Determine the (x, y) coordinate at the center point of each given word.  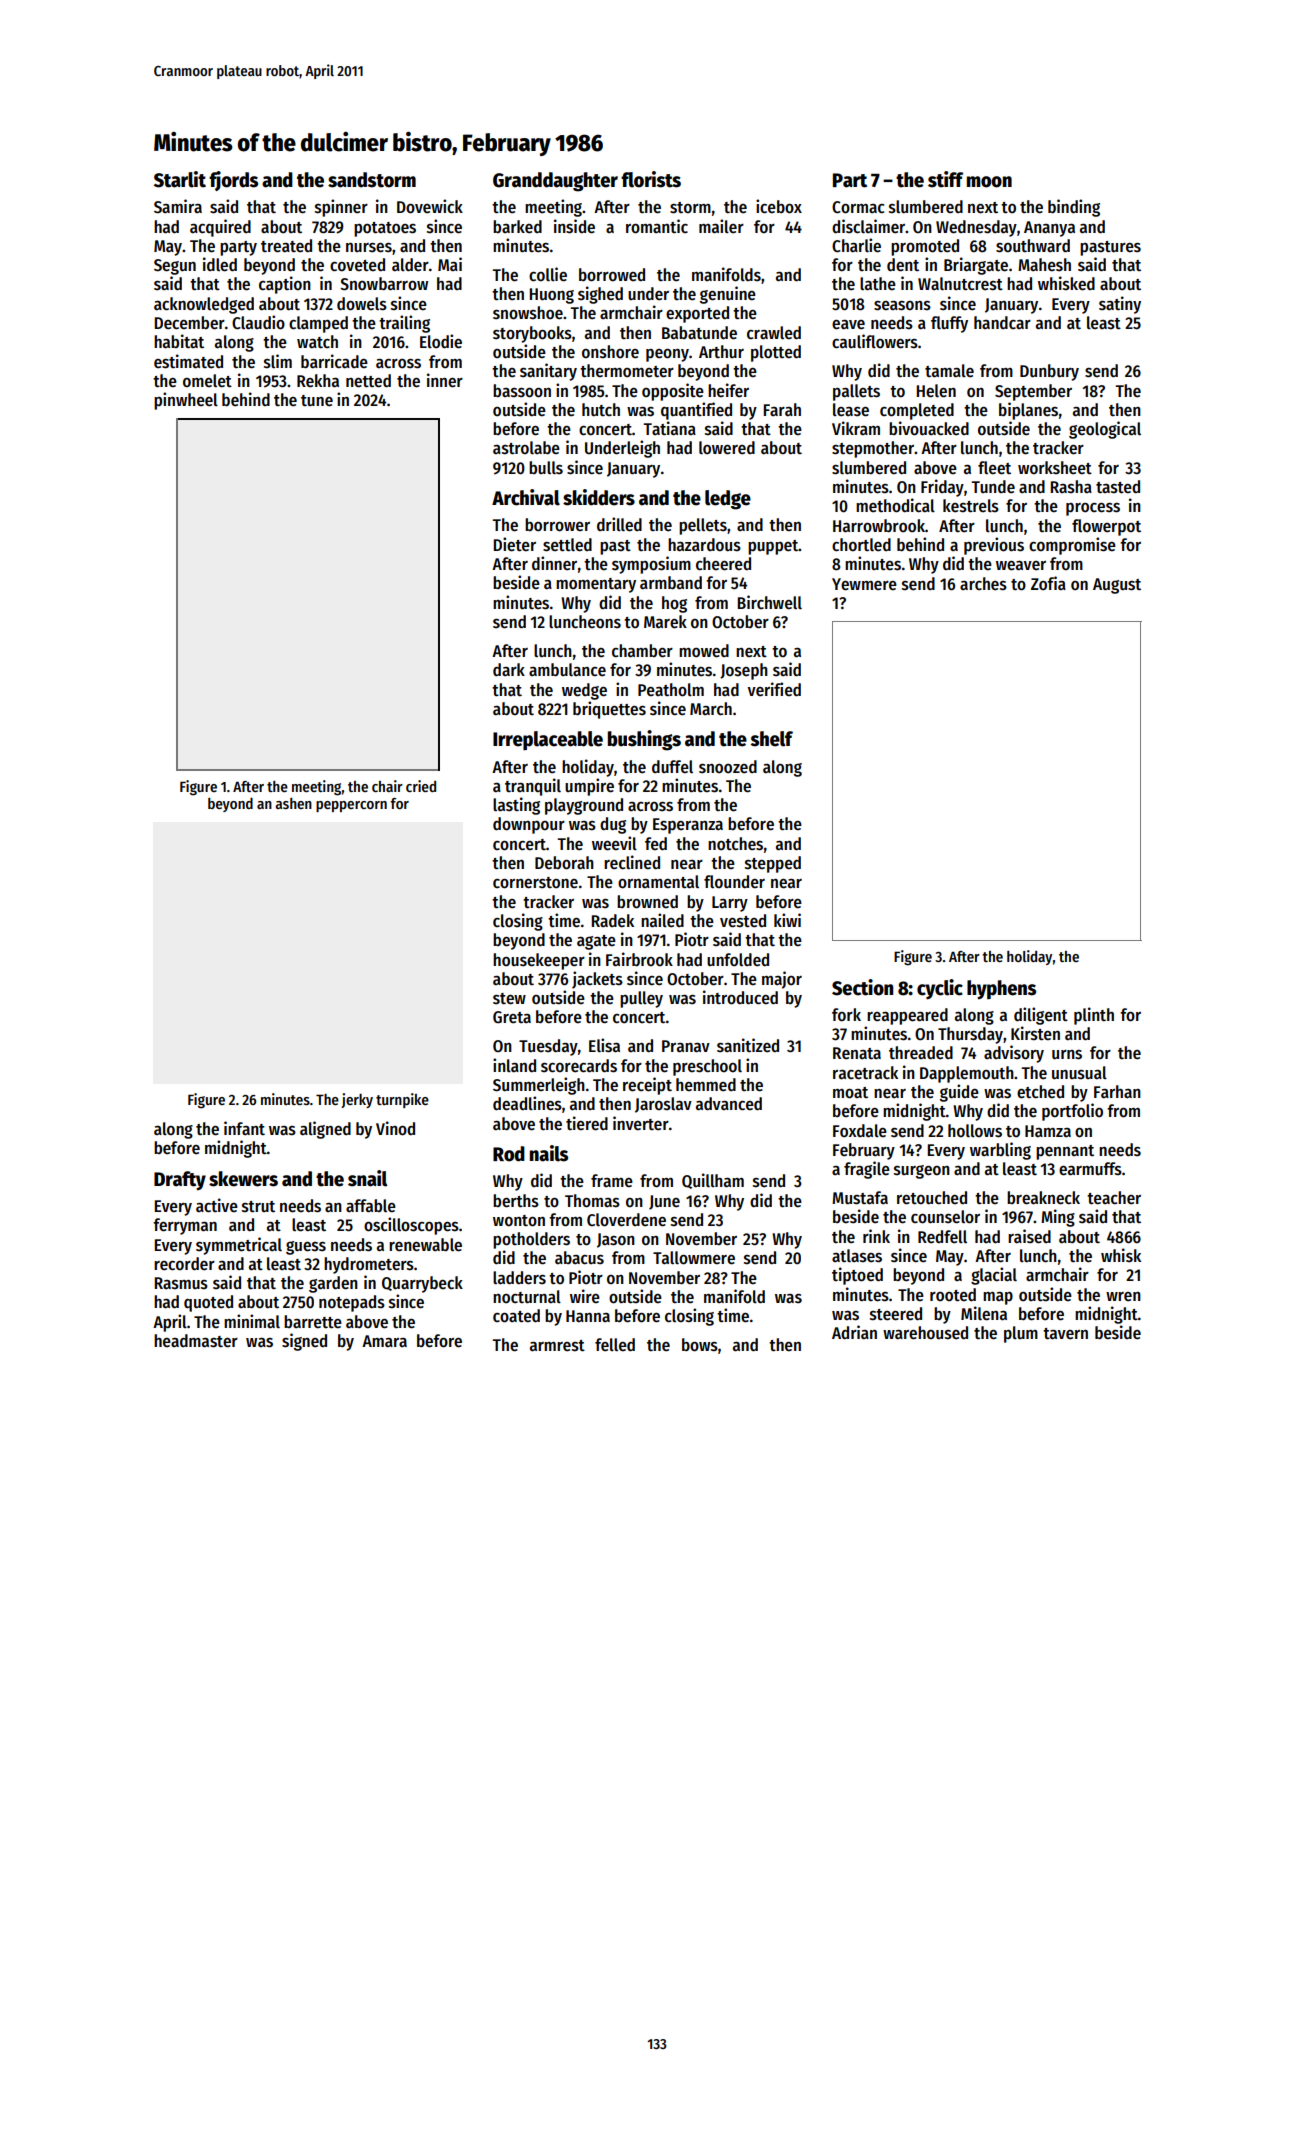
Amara (384, 1341)
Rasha (1071, 487)
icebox (779, 206)
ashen (293, 803)
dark (509, 670)
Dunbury (1049, 372)
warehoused (925, 1333)
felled (615, 1345)
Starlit (180, 179)
